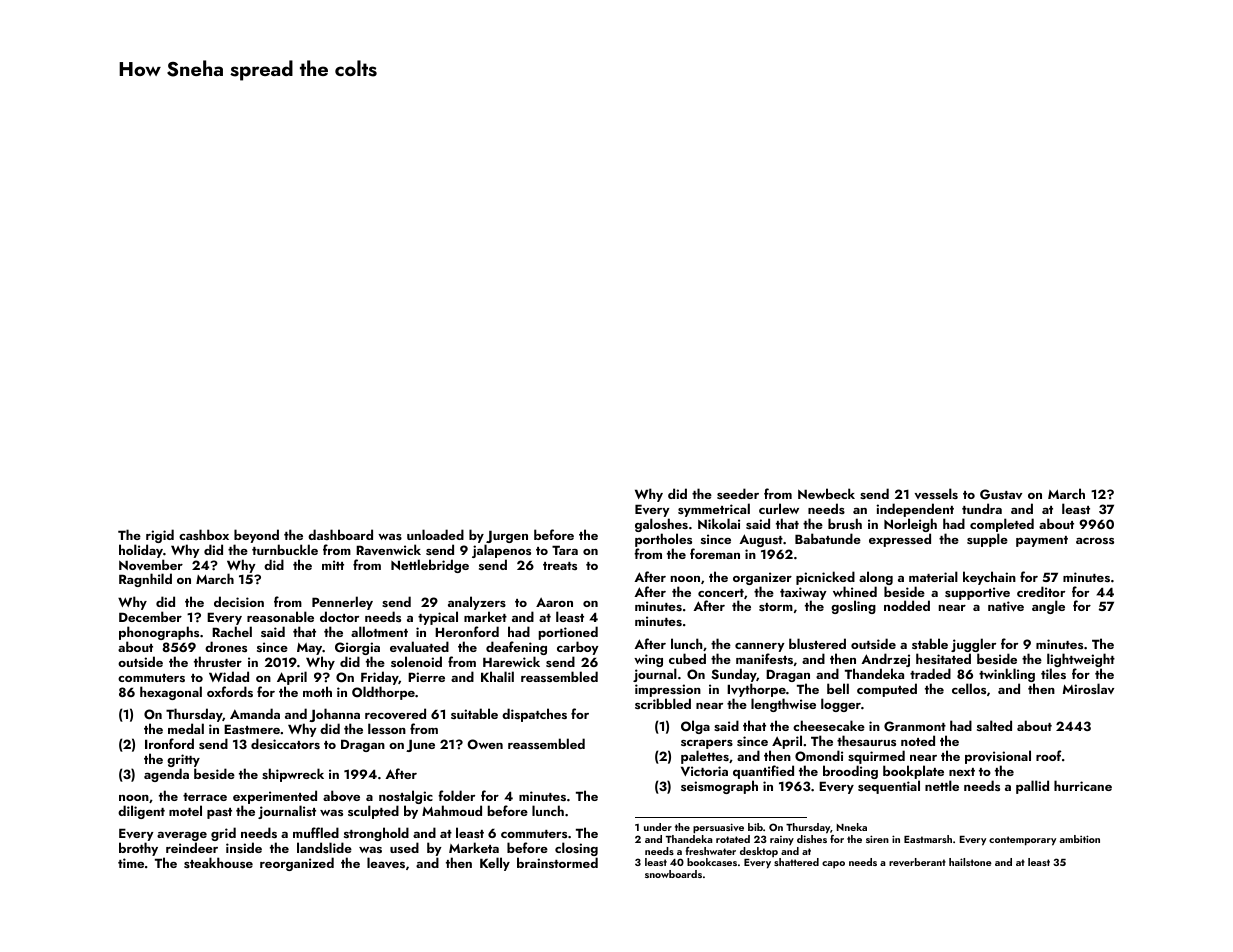  I want to click on folder, so click(456, 795).
